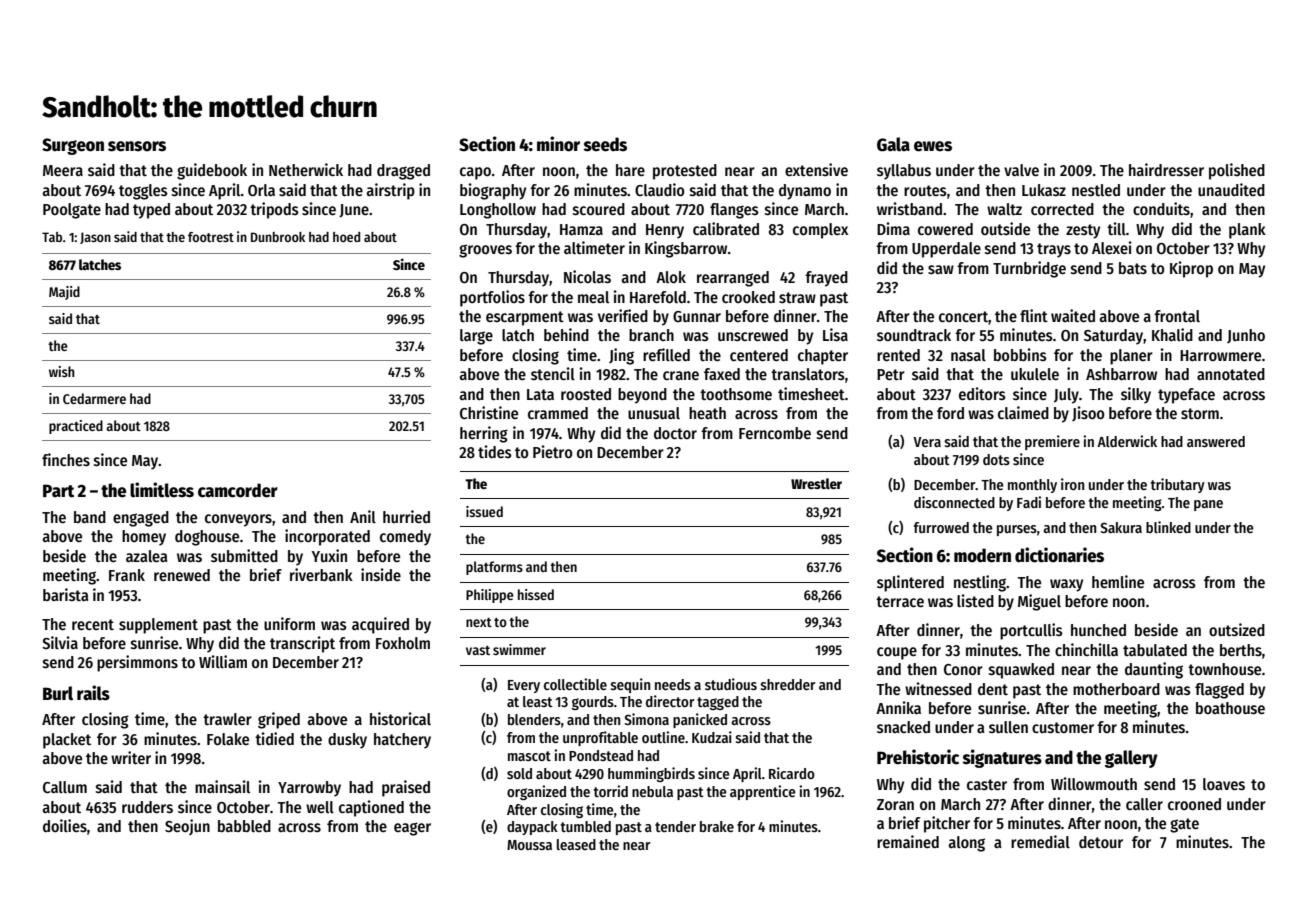  Describe the element at coordinates (363, 516) in the page. I see `Anil` at that location.
